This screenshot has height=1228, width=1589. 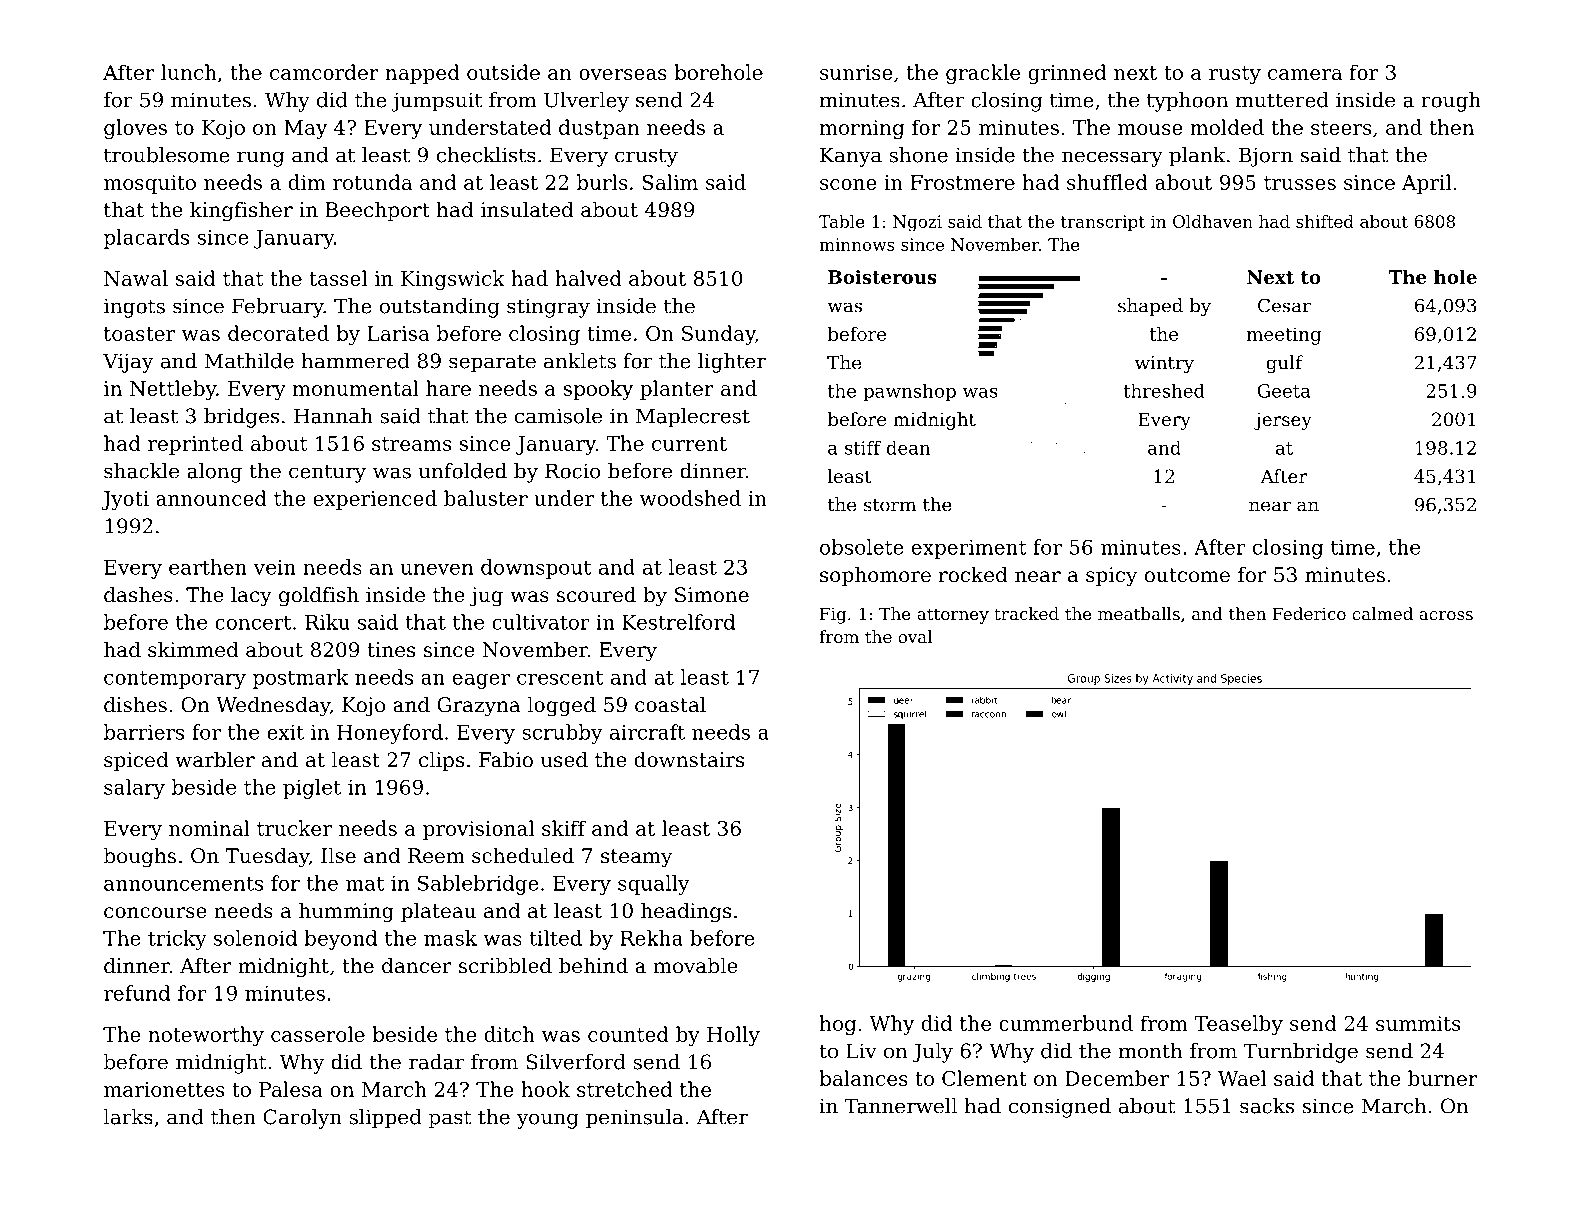 What do you see at coordinates (856, 72) in the screenshot?
I see `sunrise` at bounding box center [856, 72].
